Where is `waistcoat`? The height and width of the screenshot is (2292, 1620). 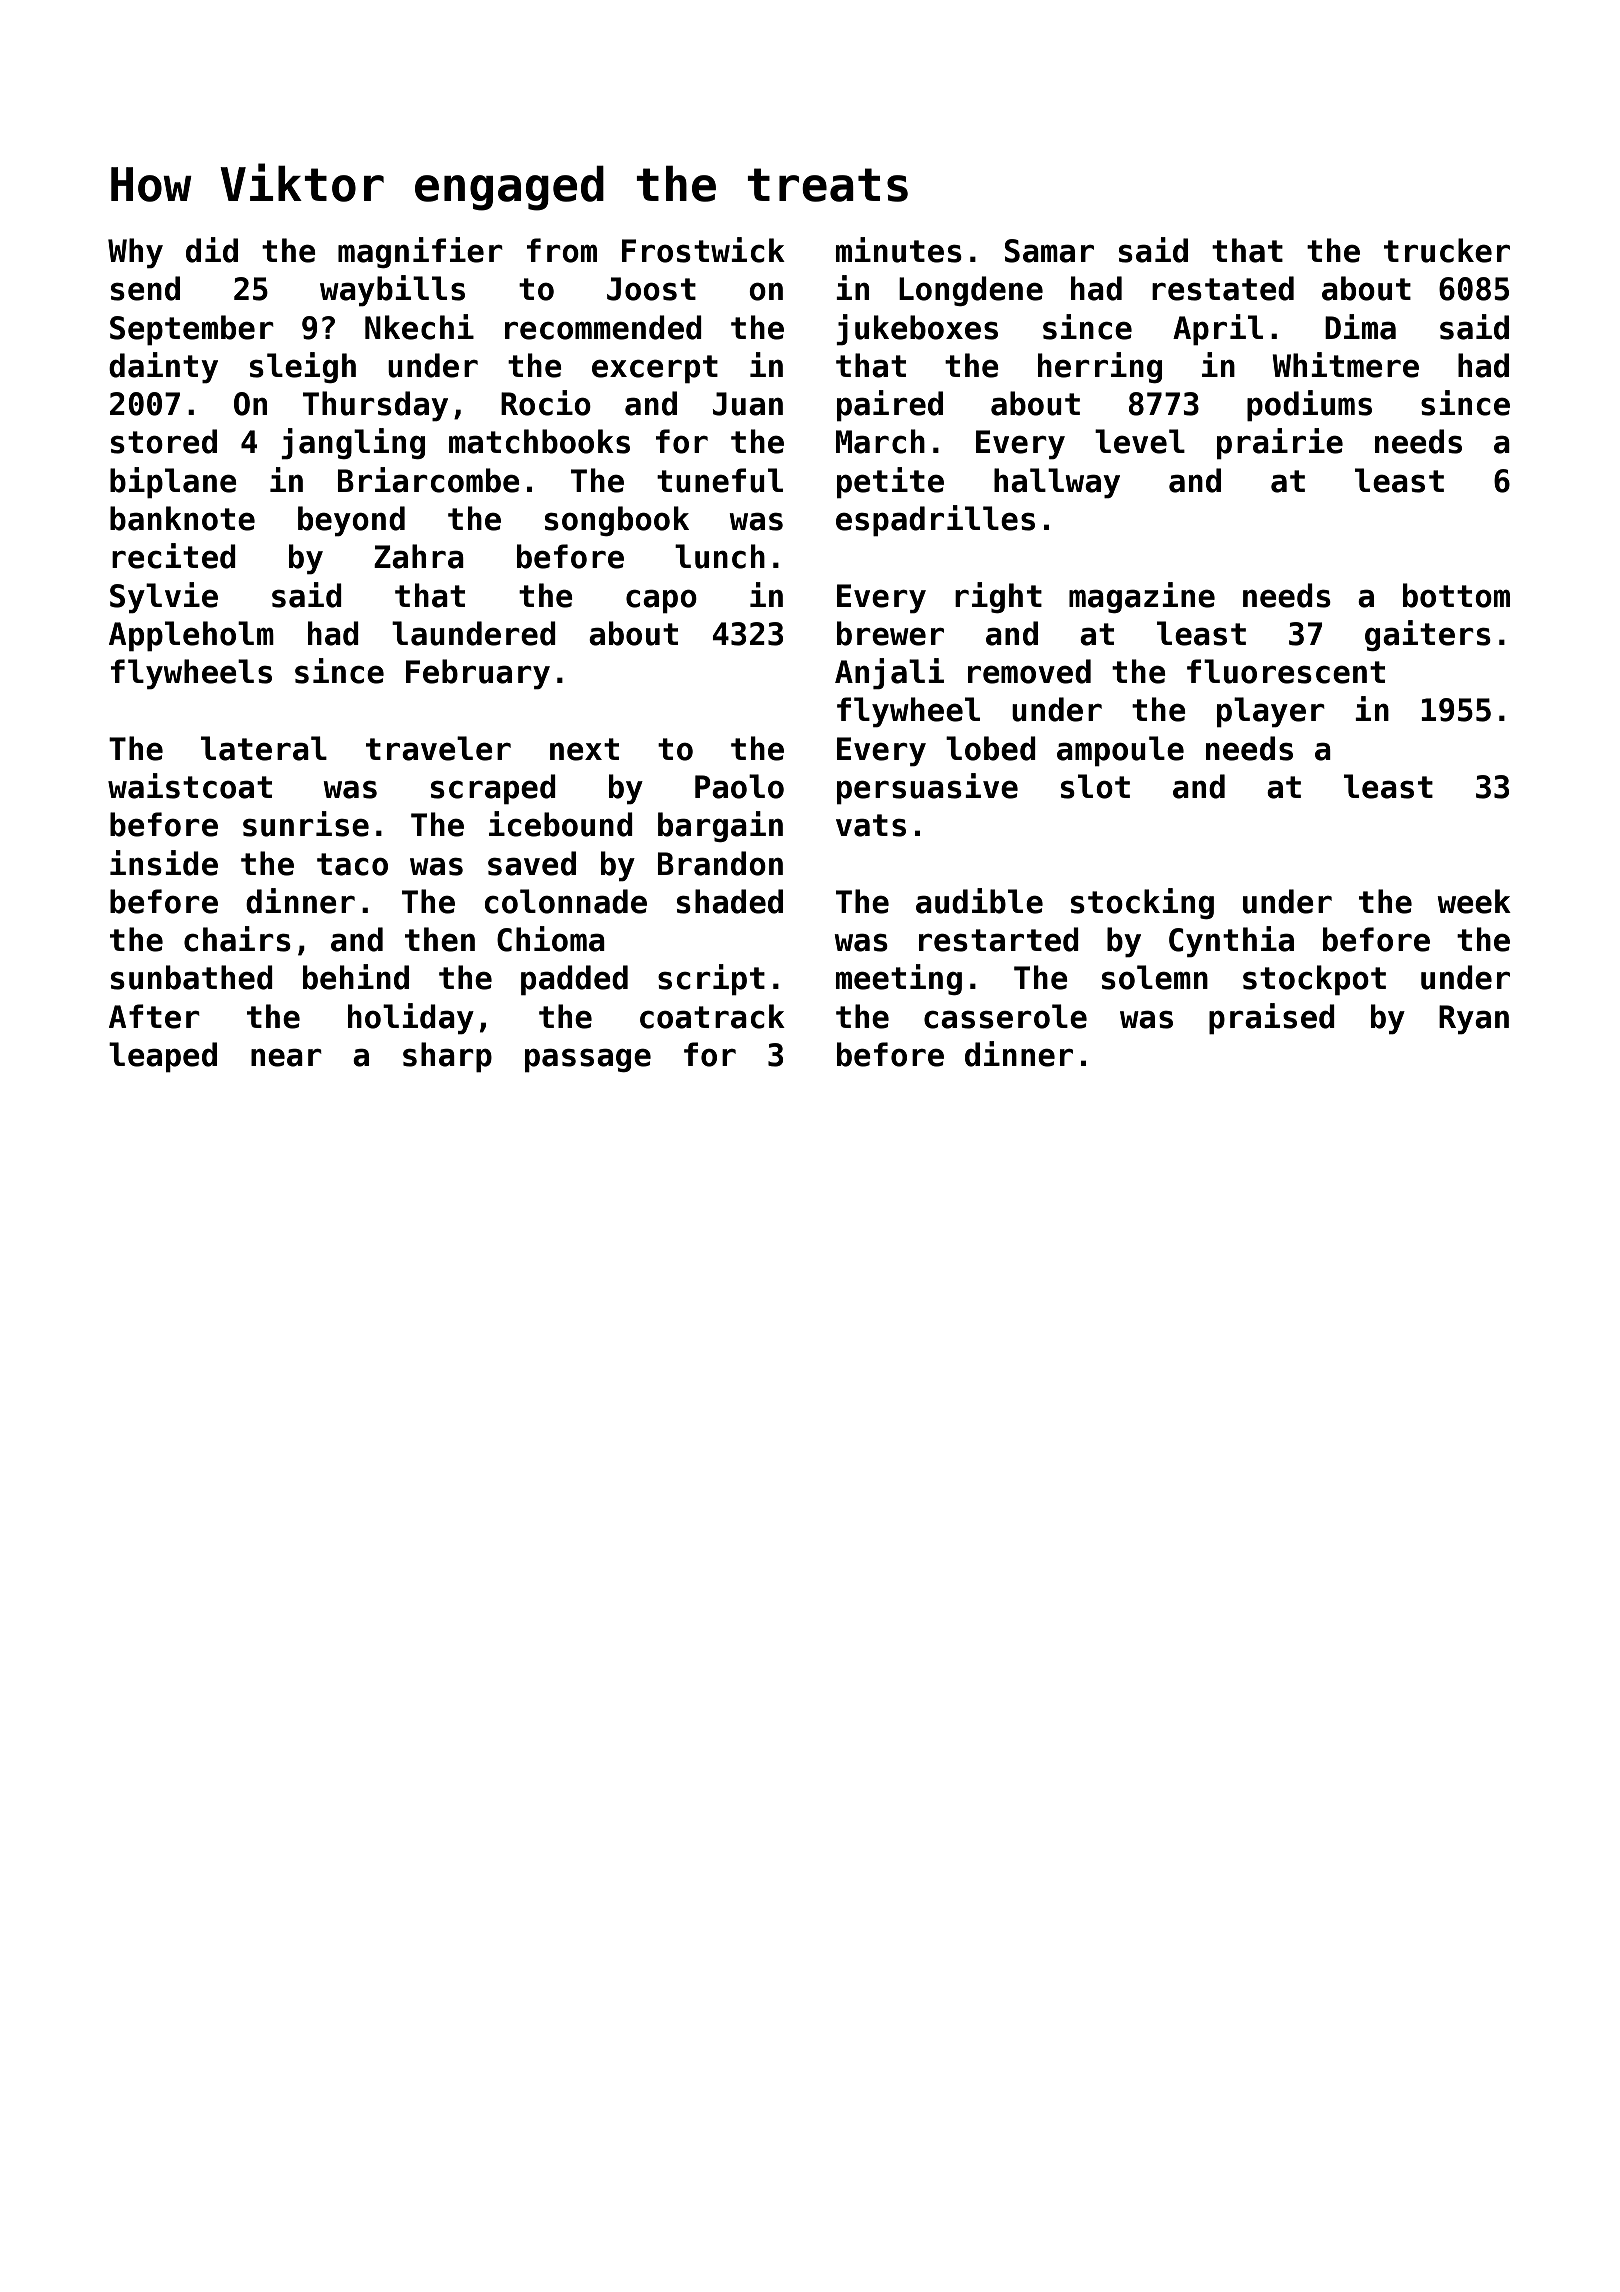 waistcoat is located at coordinates (190, 786).
